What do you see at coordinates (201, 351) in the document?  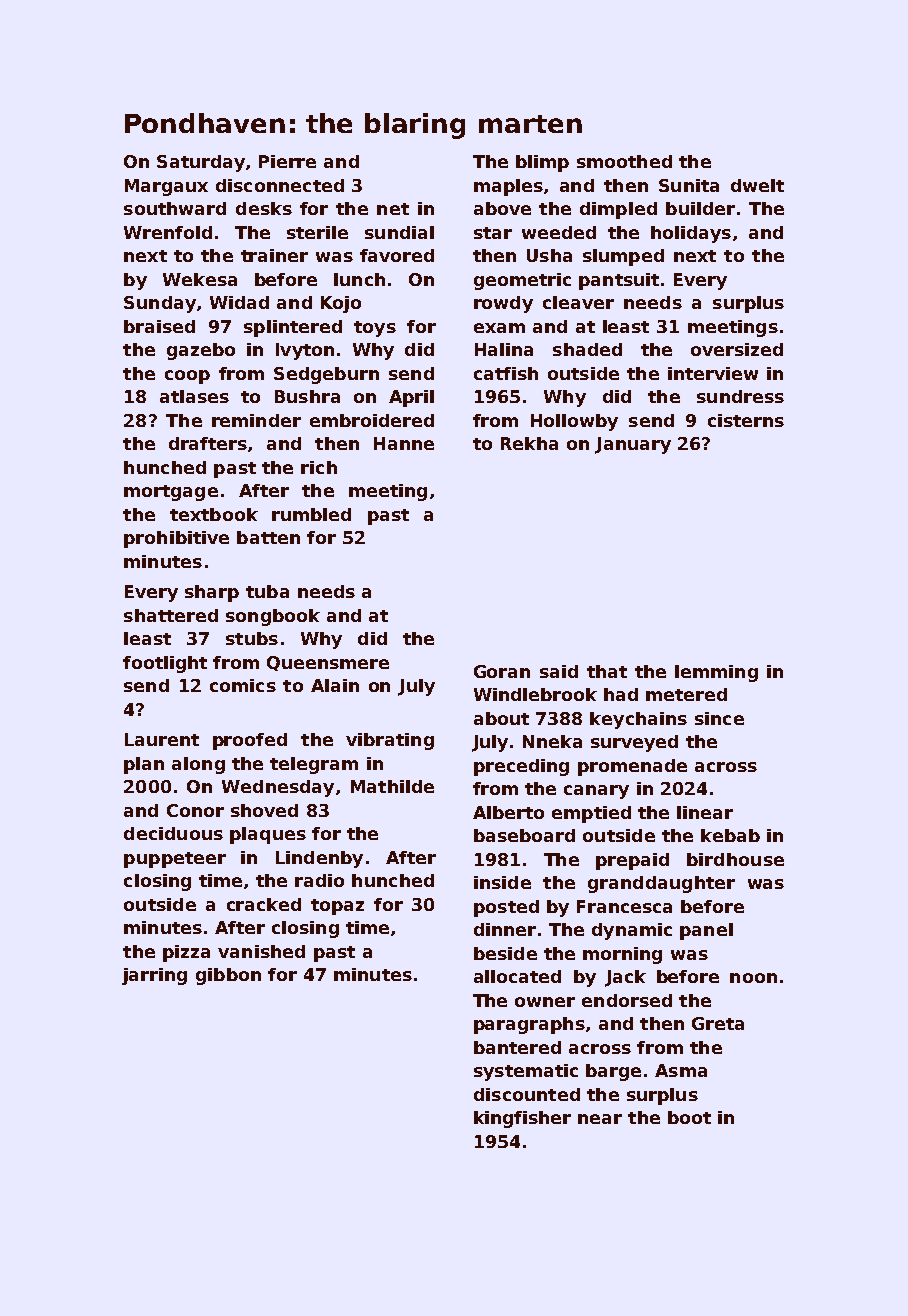 I see `gazebo` at bounding box center [201, 351].
